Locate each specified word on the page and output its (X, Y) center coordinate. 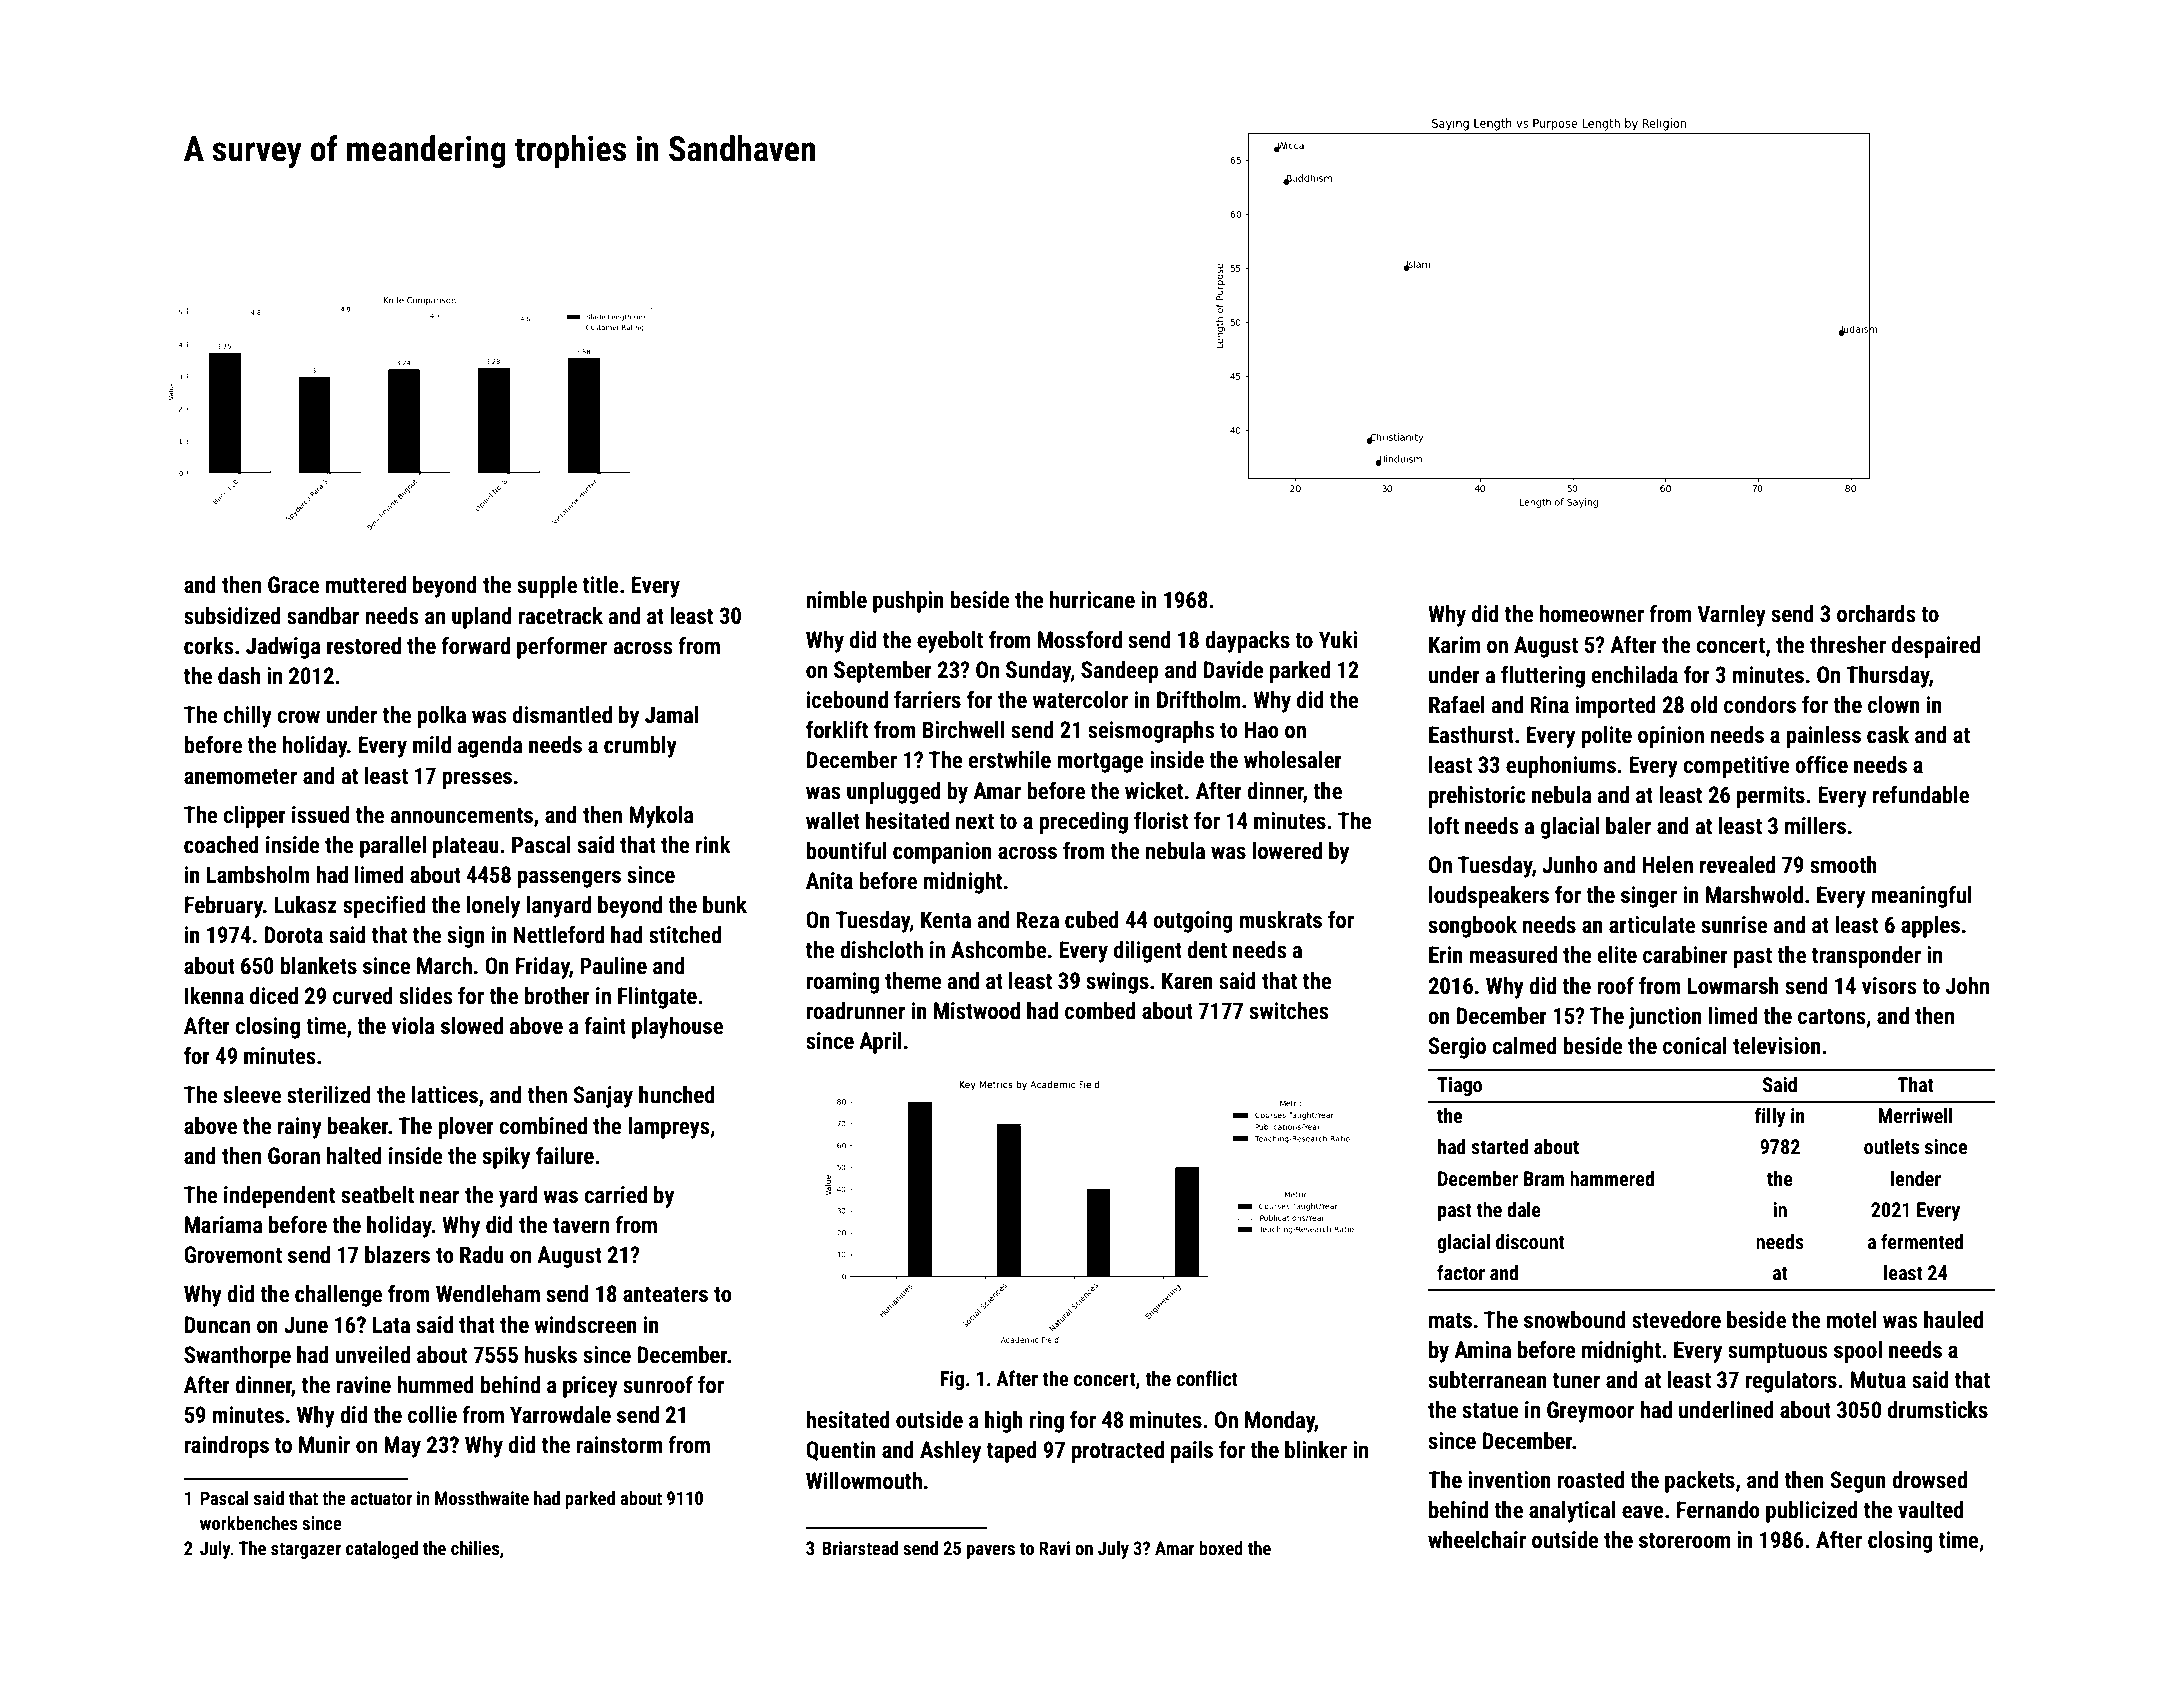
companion (942, 853)
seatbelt (377, 1195)
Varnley (1731, 616)
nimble (836, 600)
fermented (1922, 1241)
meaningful (1921, 896)
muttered (366, 585)
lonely (493, 907)
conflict (1207, 1378)
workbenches (248, 1523)
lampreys (668, 1128)
